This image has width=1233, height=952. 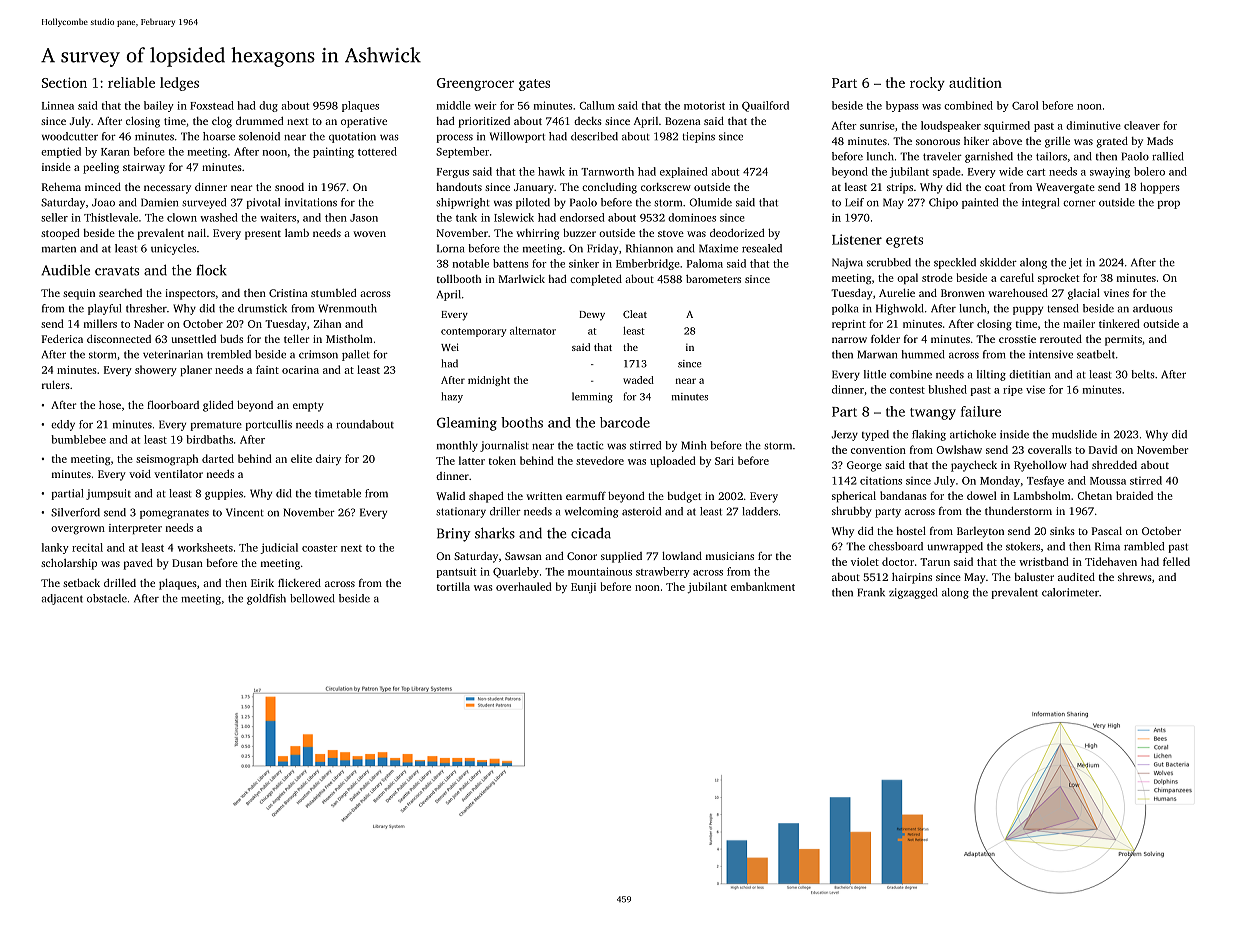 What do you see at coordinates (69, 564) in the image?
I see `scholarship` at bounding box center [69, 564].
